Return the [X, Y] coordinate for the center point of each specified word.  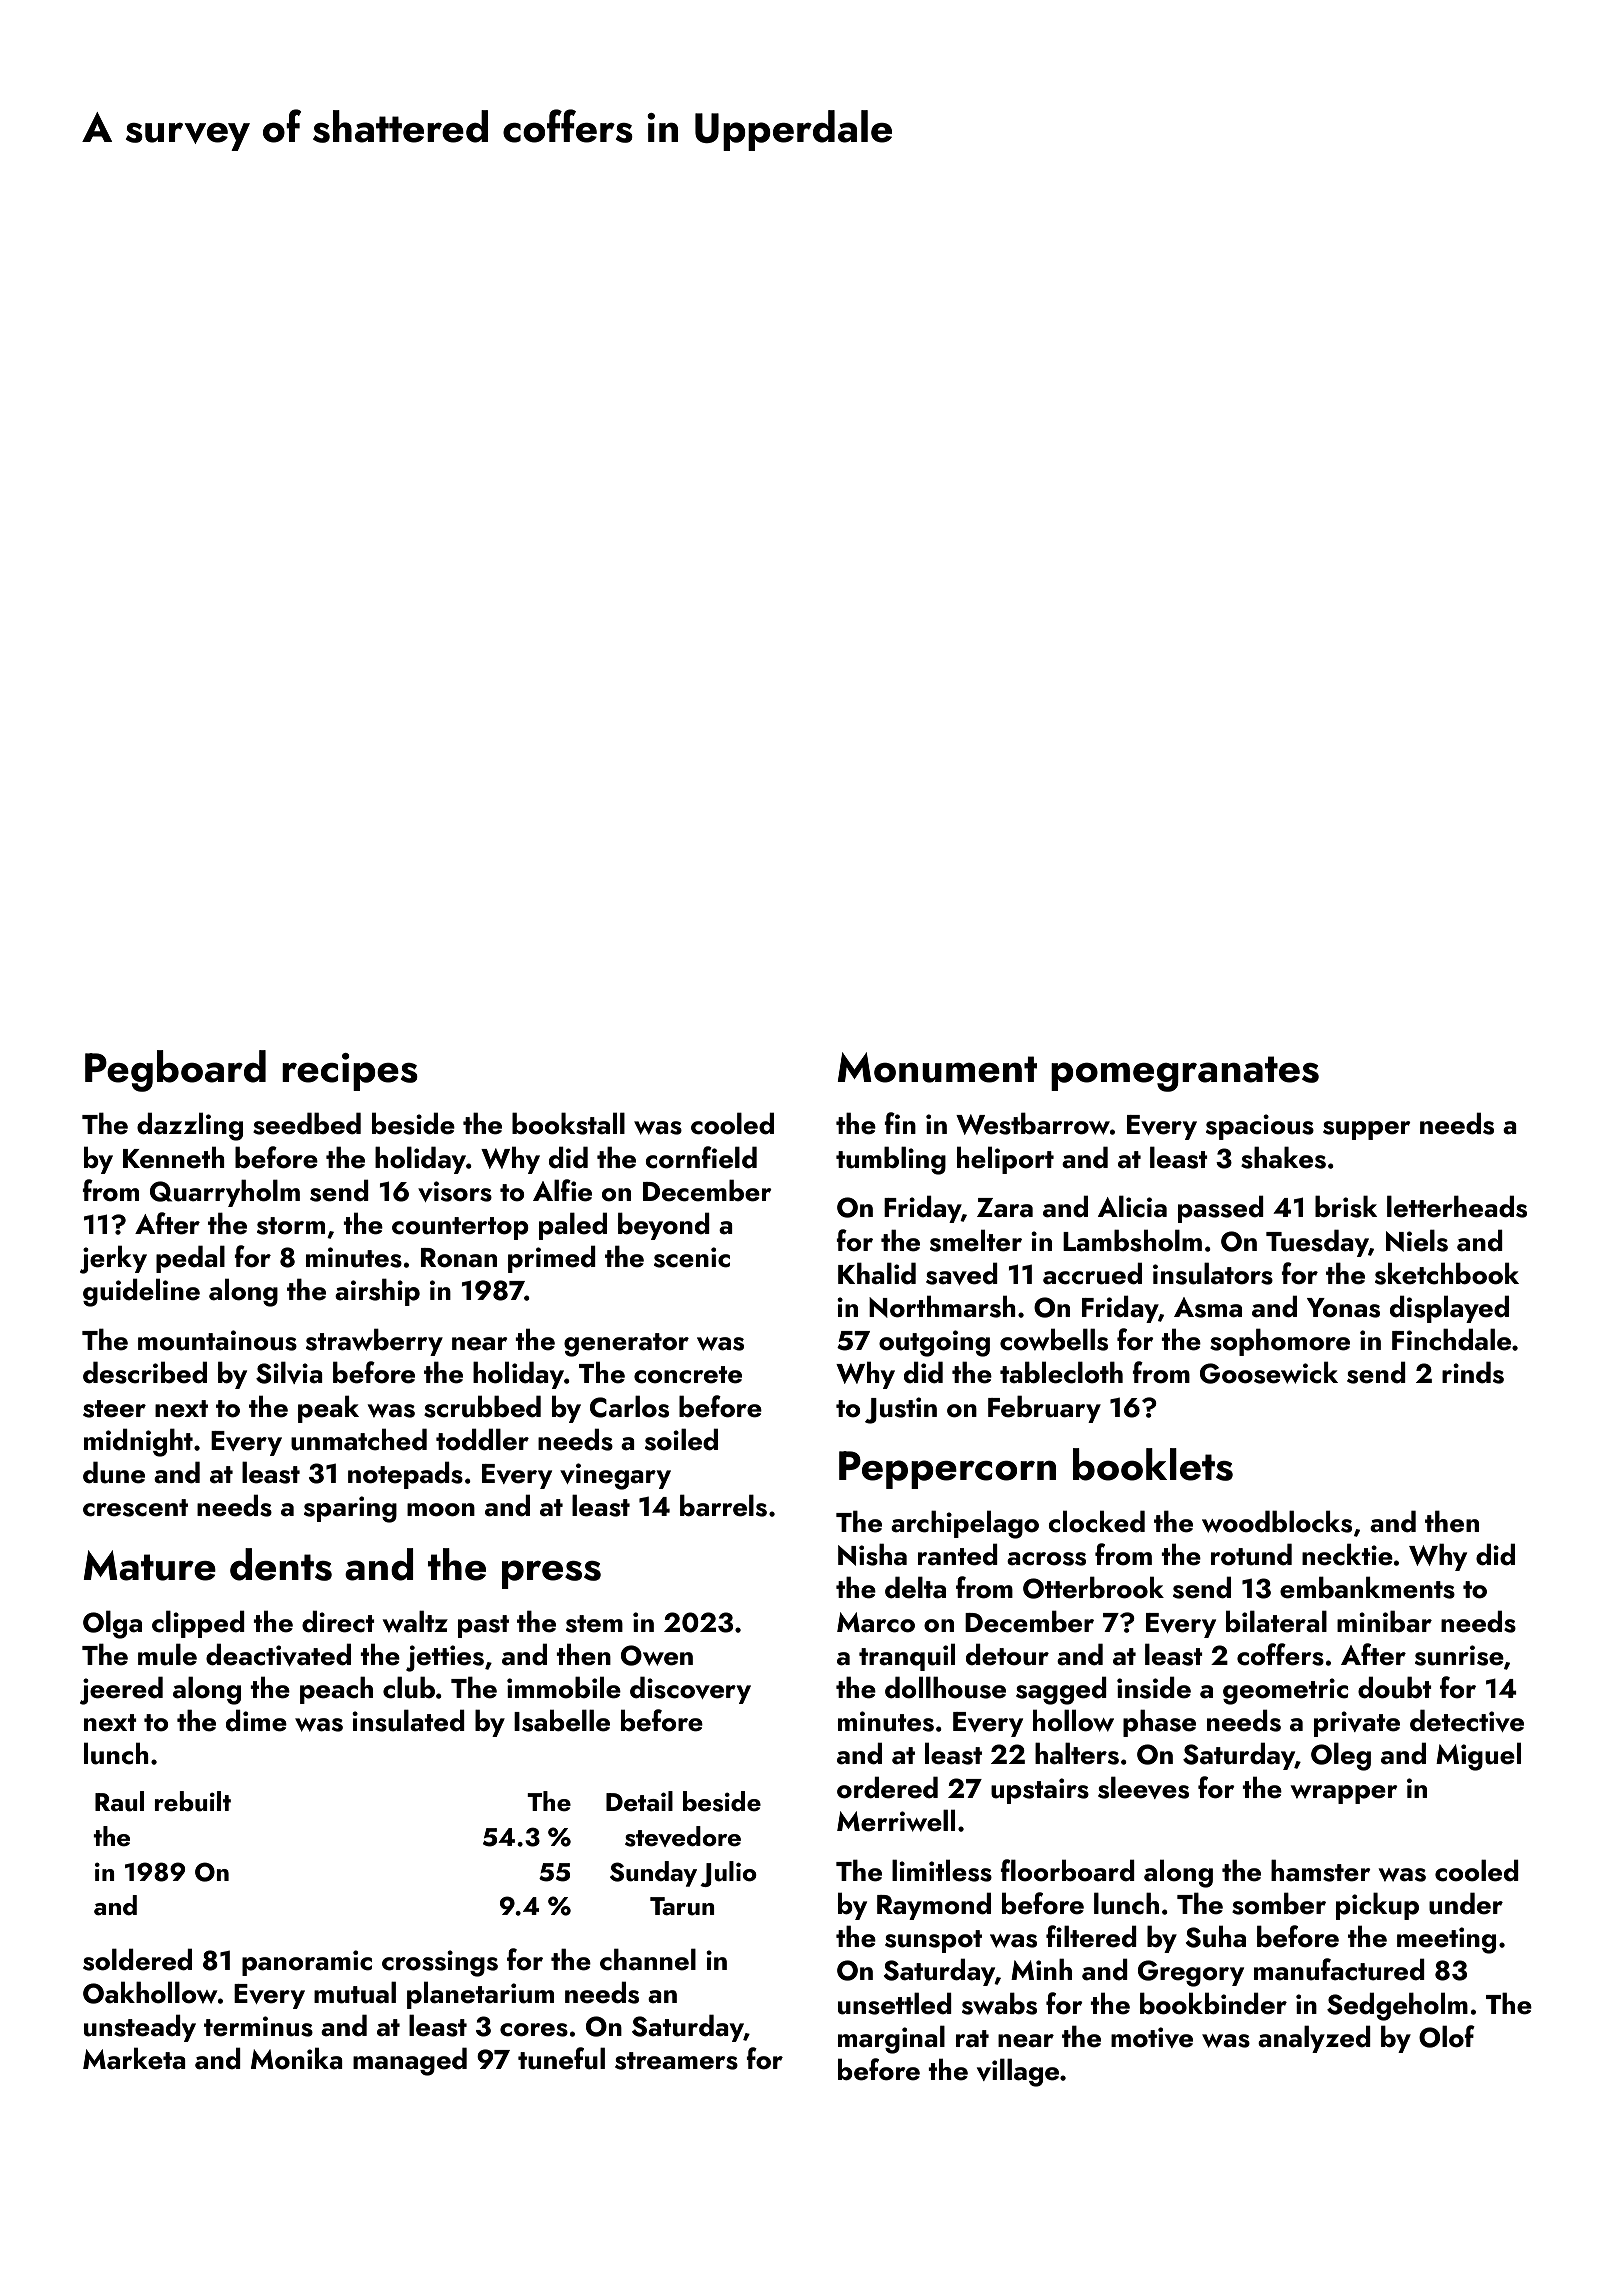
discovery [690, 1690]
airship [377, 1292]
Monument [937, 1067]
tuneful [561, 2058]
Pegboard [175, 1071]
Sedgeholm [1397, 2006]
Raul [119, 1801]
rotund [1251, 1554]
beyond [664, 1226]
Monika [297, 2058]
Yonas [1343, 1308]
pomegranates [1185, 1074]
